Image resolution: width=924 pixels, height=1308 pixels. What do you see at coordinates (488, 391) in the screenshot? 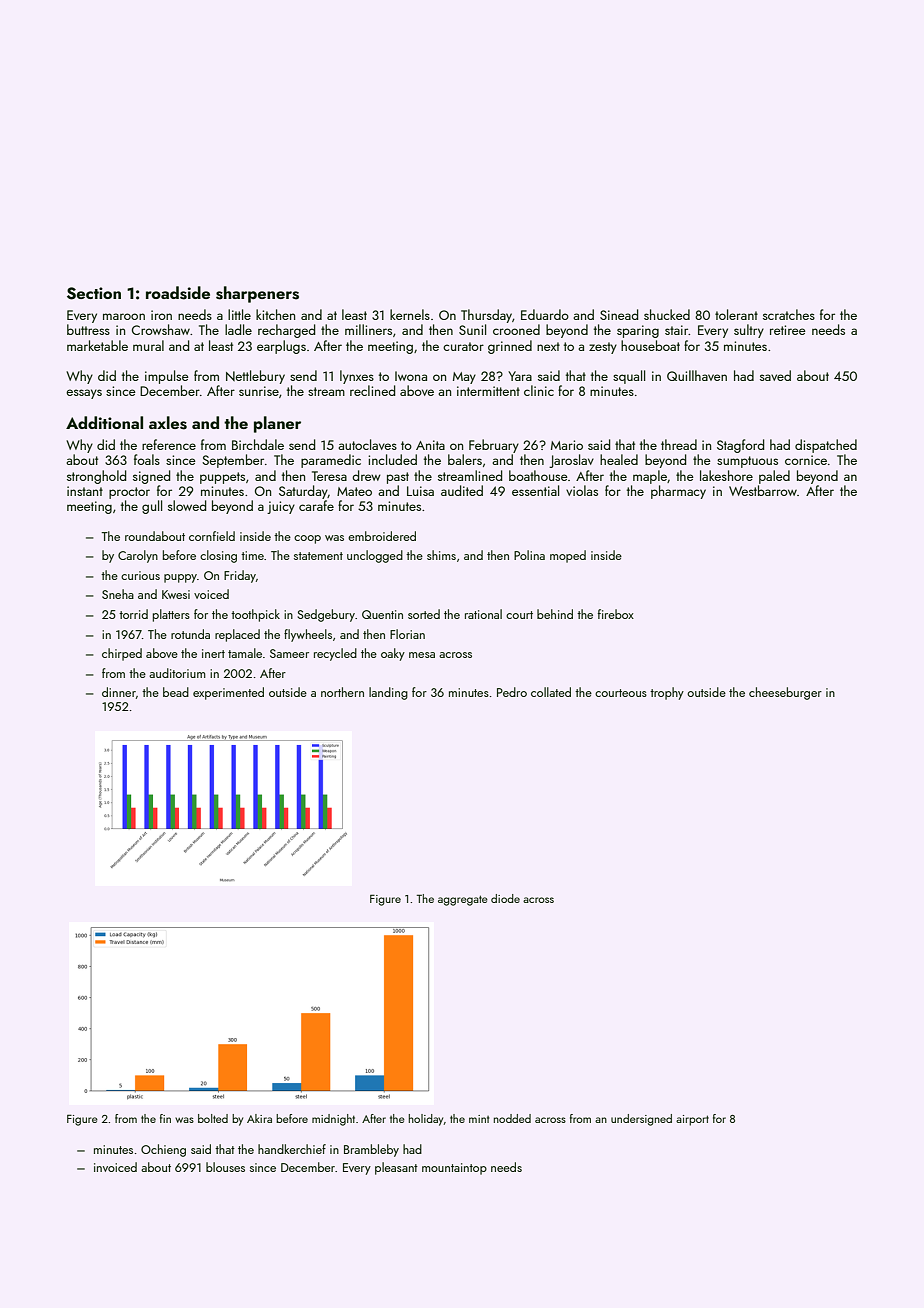
I see `intermittent` at bounding box center [488, 391].
